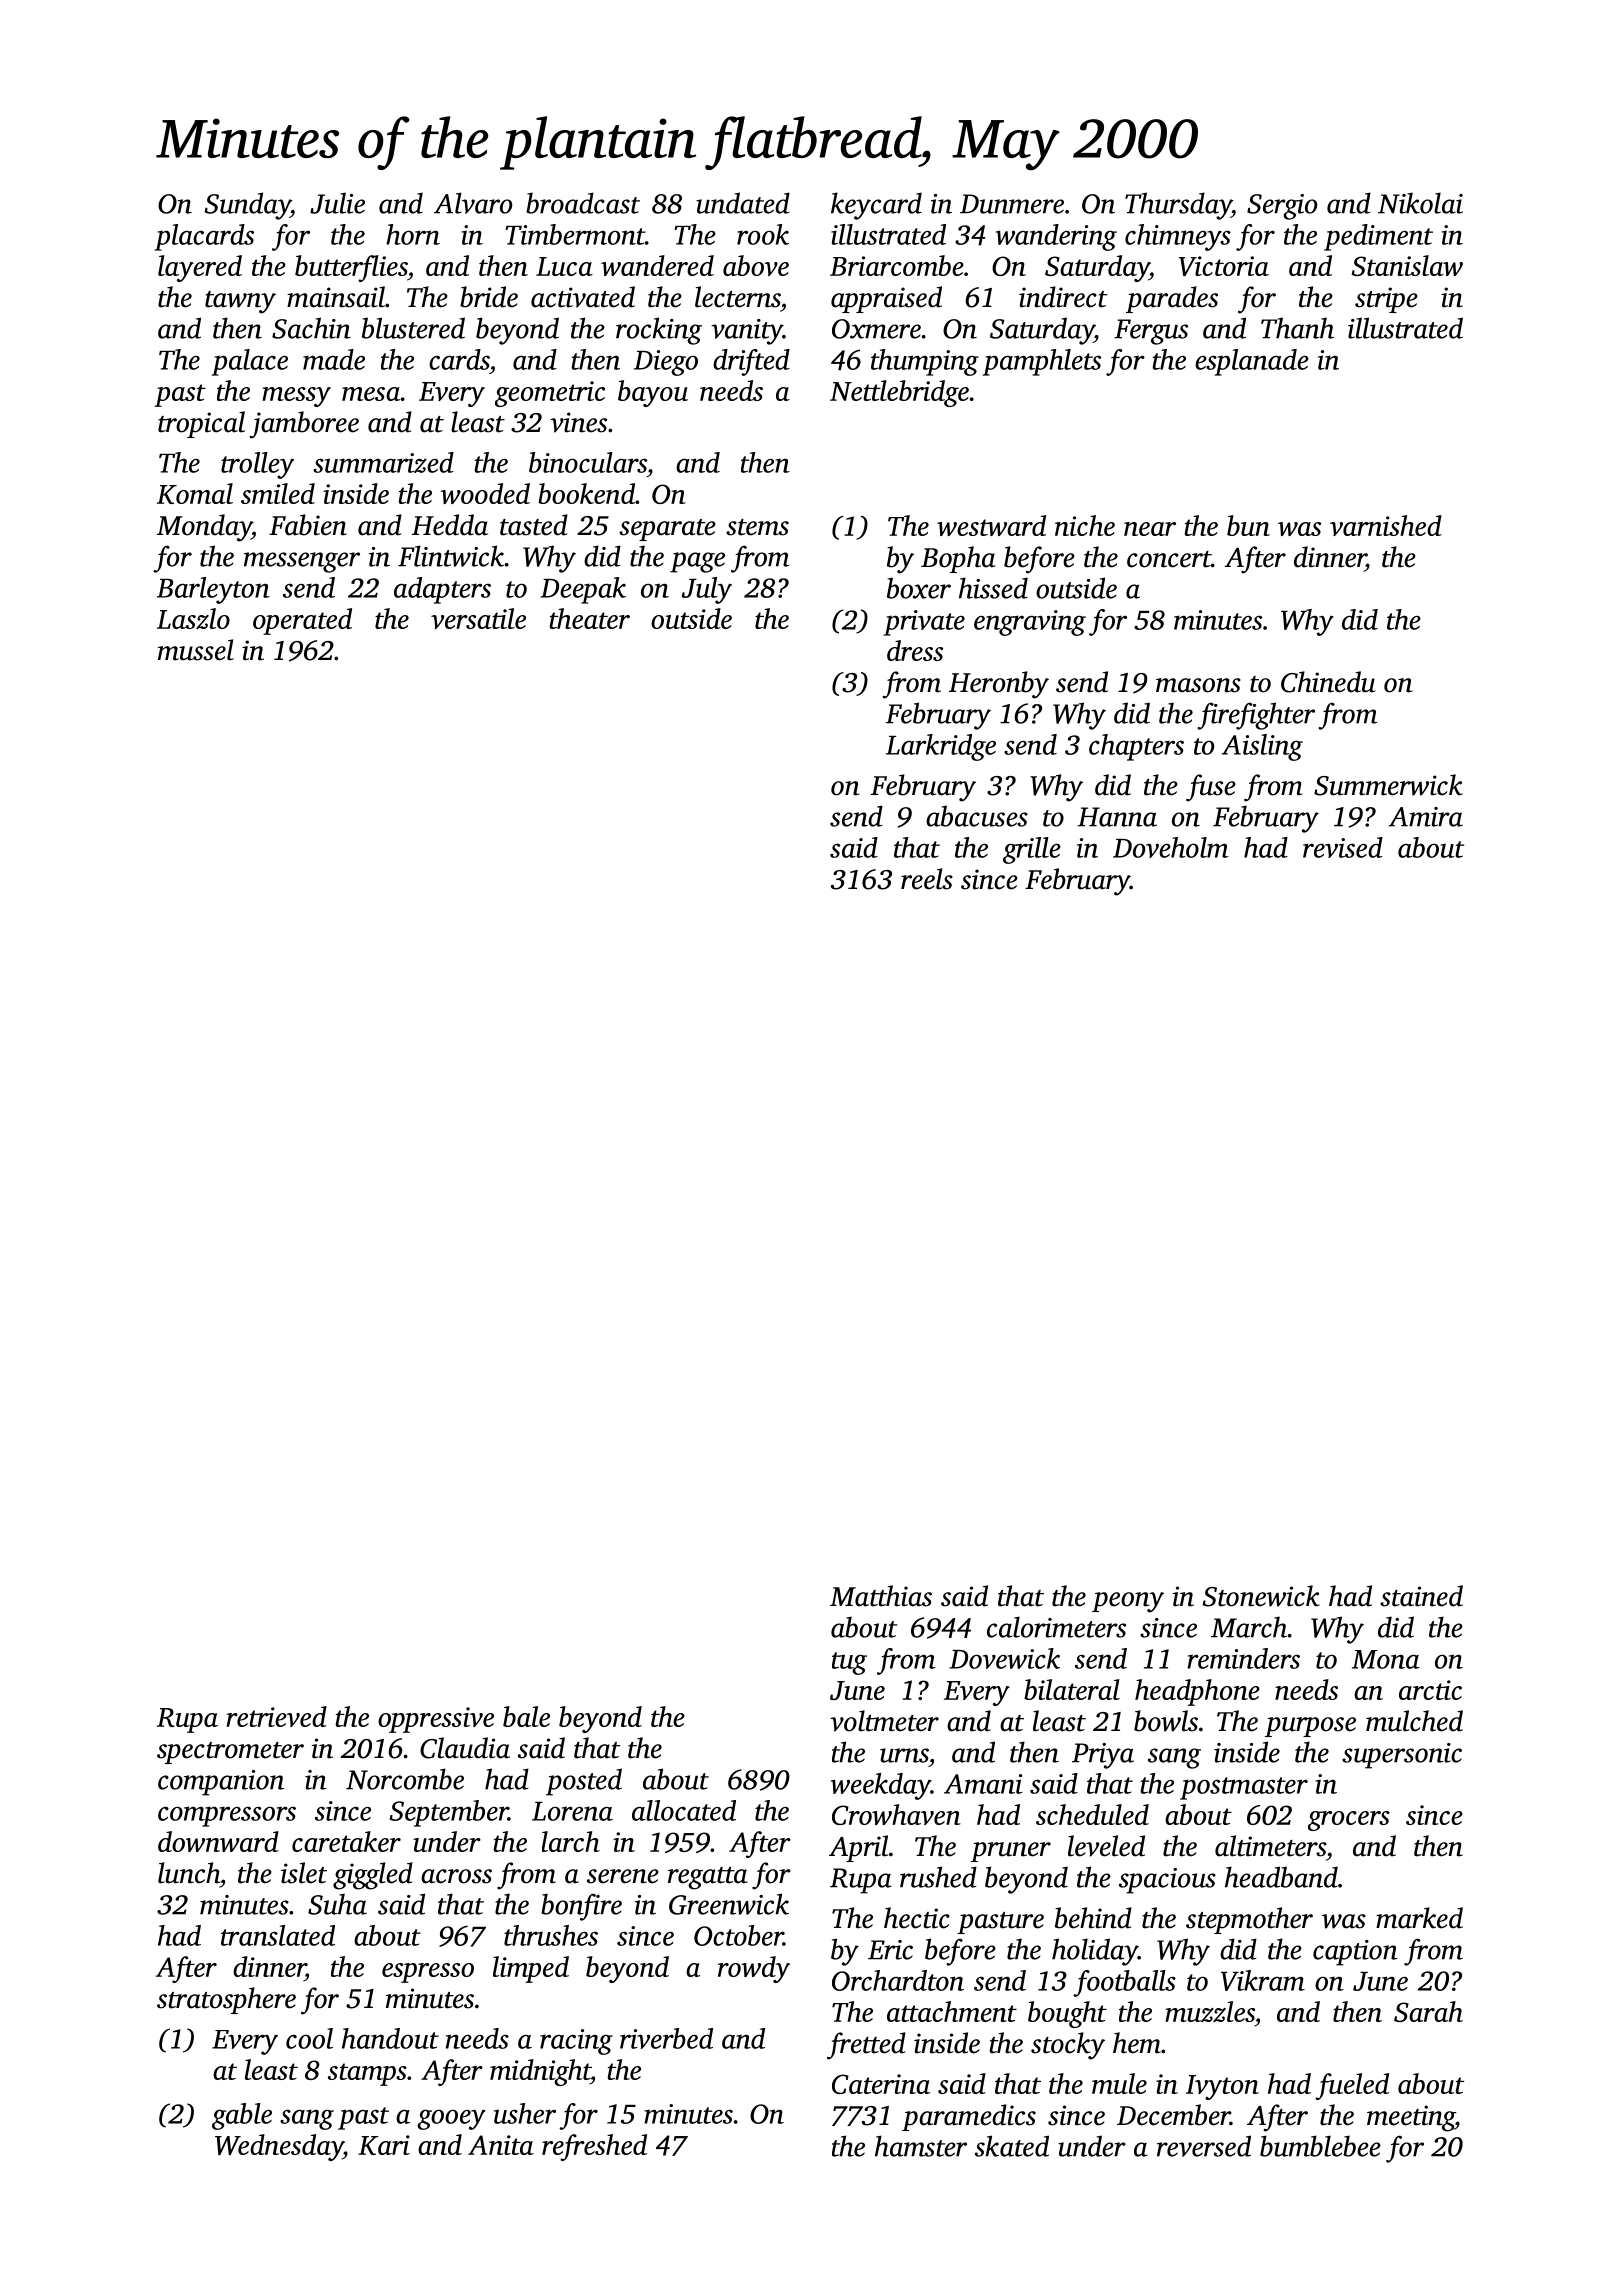 Image resolution: width=1620 pixels, height=2292 pixels. Describe the element at coordinates (1169, 559) in the image. I see `concert` at that location.
